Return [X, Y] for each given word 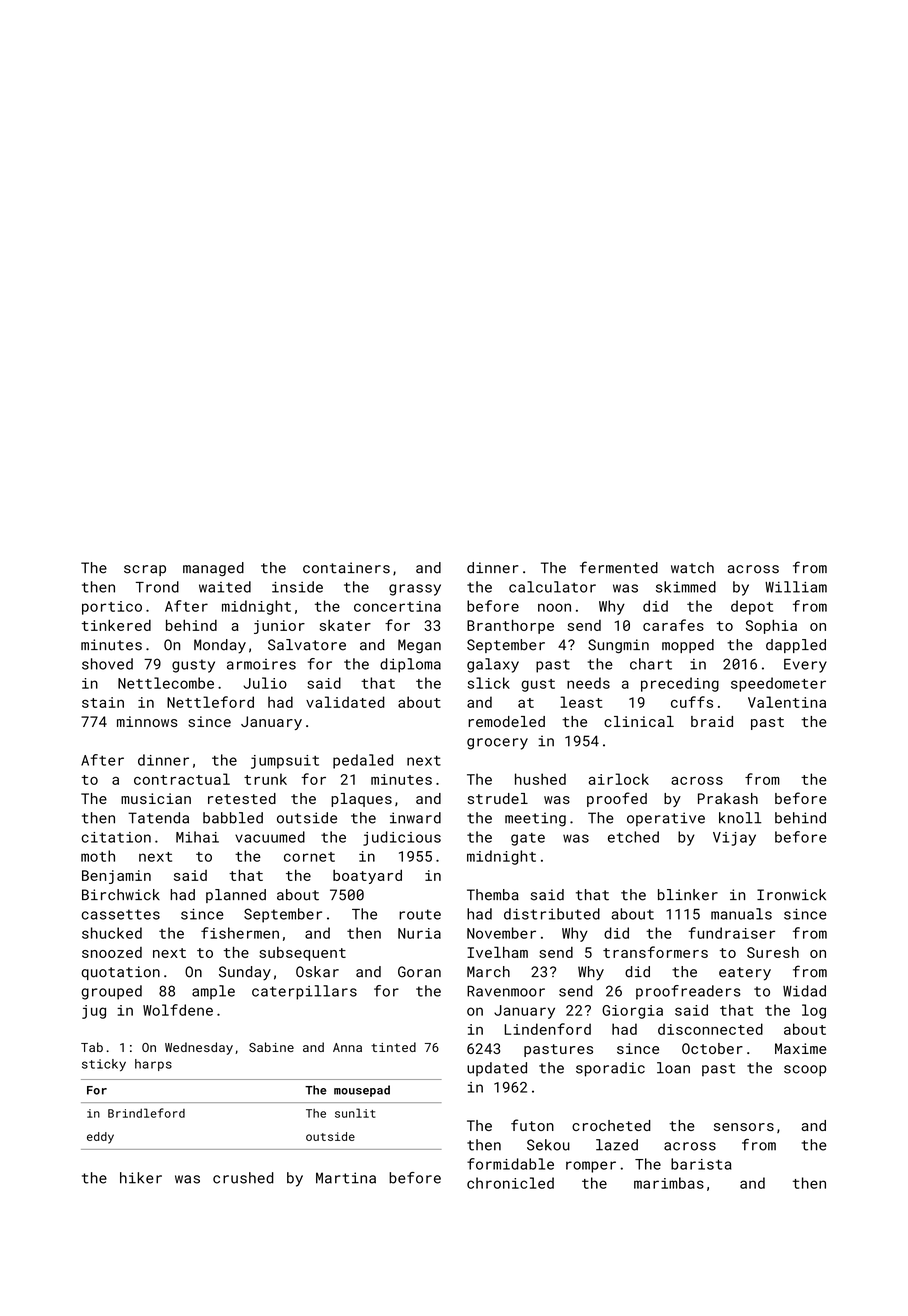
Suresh [773, 952]
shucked [112, 933]
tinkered [116, 625]
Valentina [787, 702]
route [420, 914]
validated [345, 702]
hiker [141, 1178]
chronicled [510, 1183]
